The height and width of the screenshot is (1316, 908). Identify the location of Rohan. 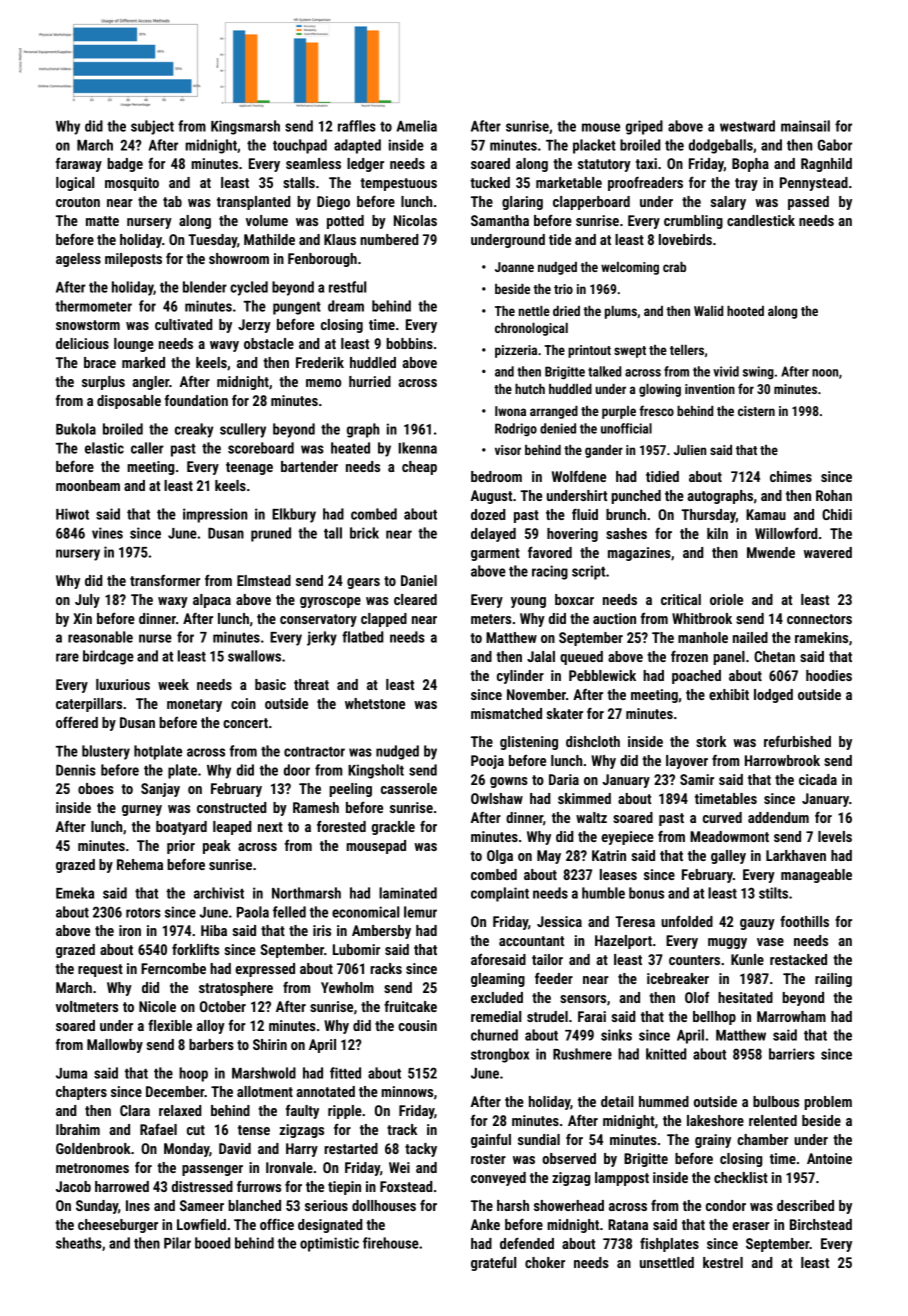
(834, 495).
